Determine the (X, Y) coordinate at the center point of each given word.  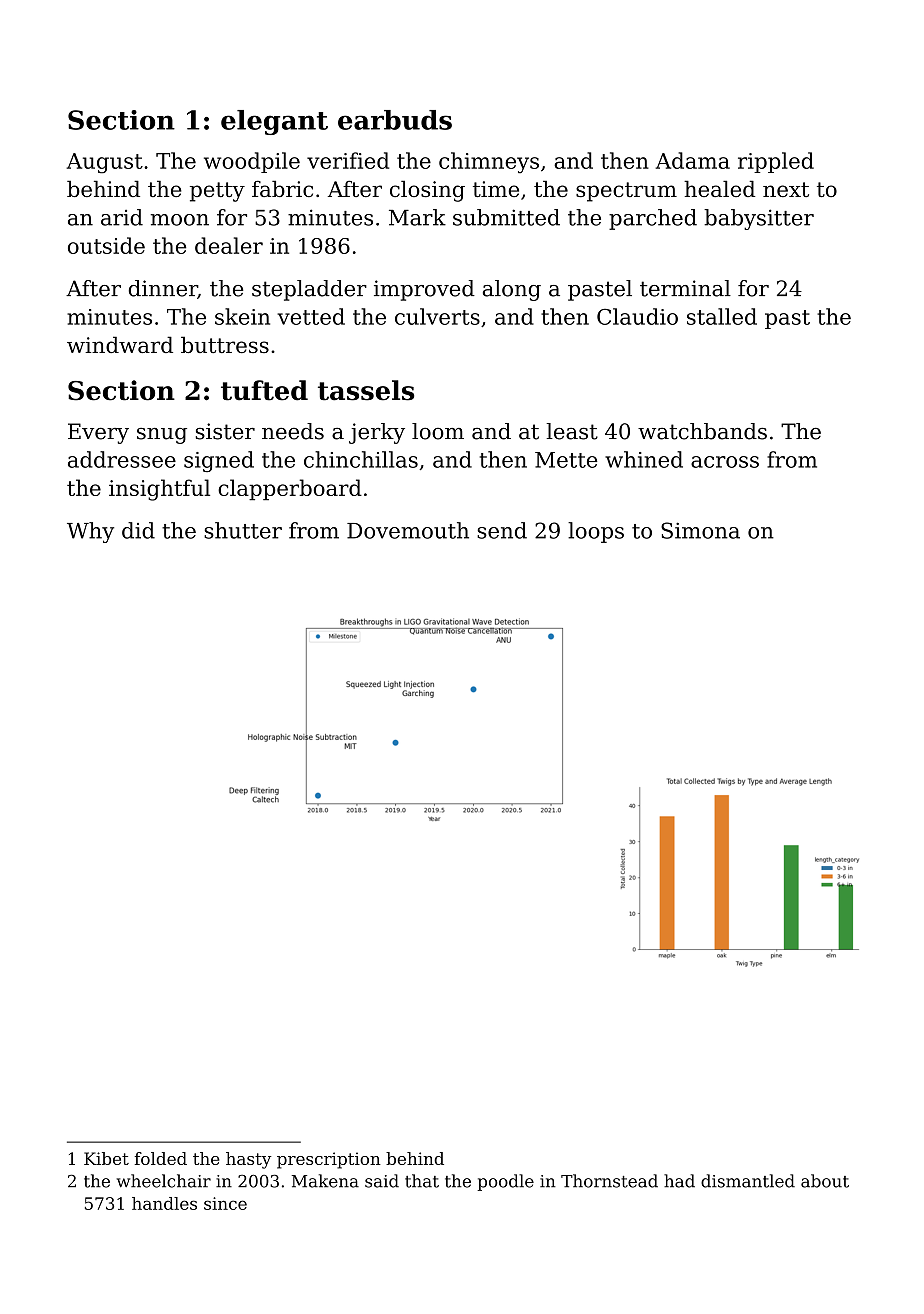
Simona (700, 530)
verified (348, 160)
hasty (248, 1160)
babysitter (759, 219)
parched (653, 219)
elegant (274, 122)
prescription (329, 1160)
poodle (506, 1182)
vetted (311, 316)
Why (90, 532)
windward (120, 344)
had (679, 1181)
